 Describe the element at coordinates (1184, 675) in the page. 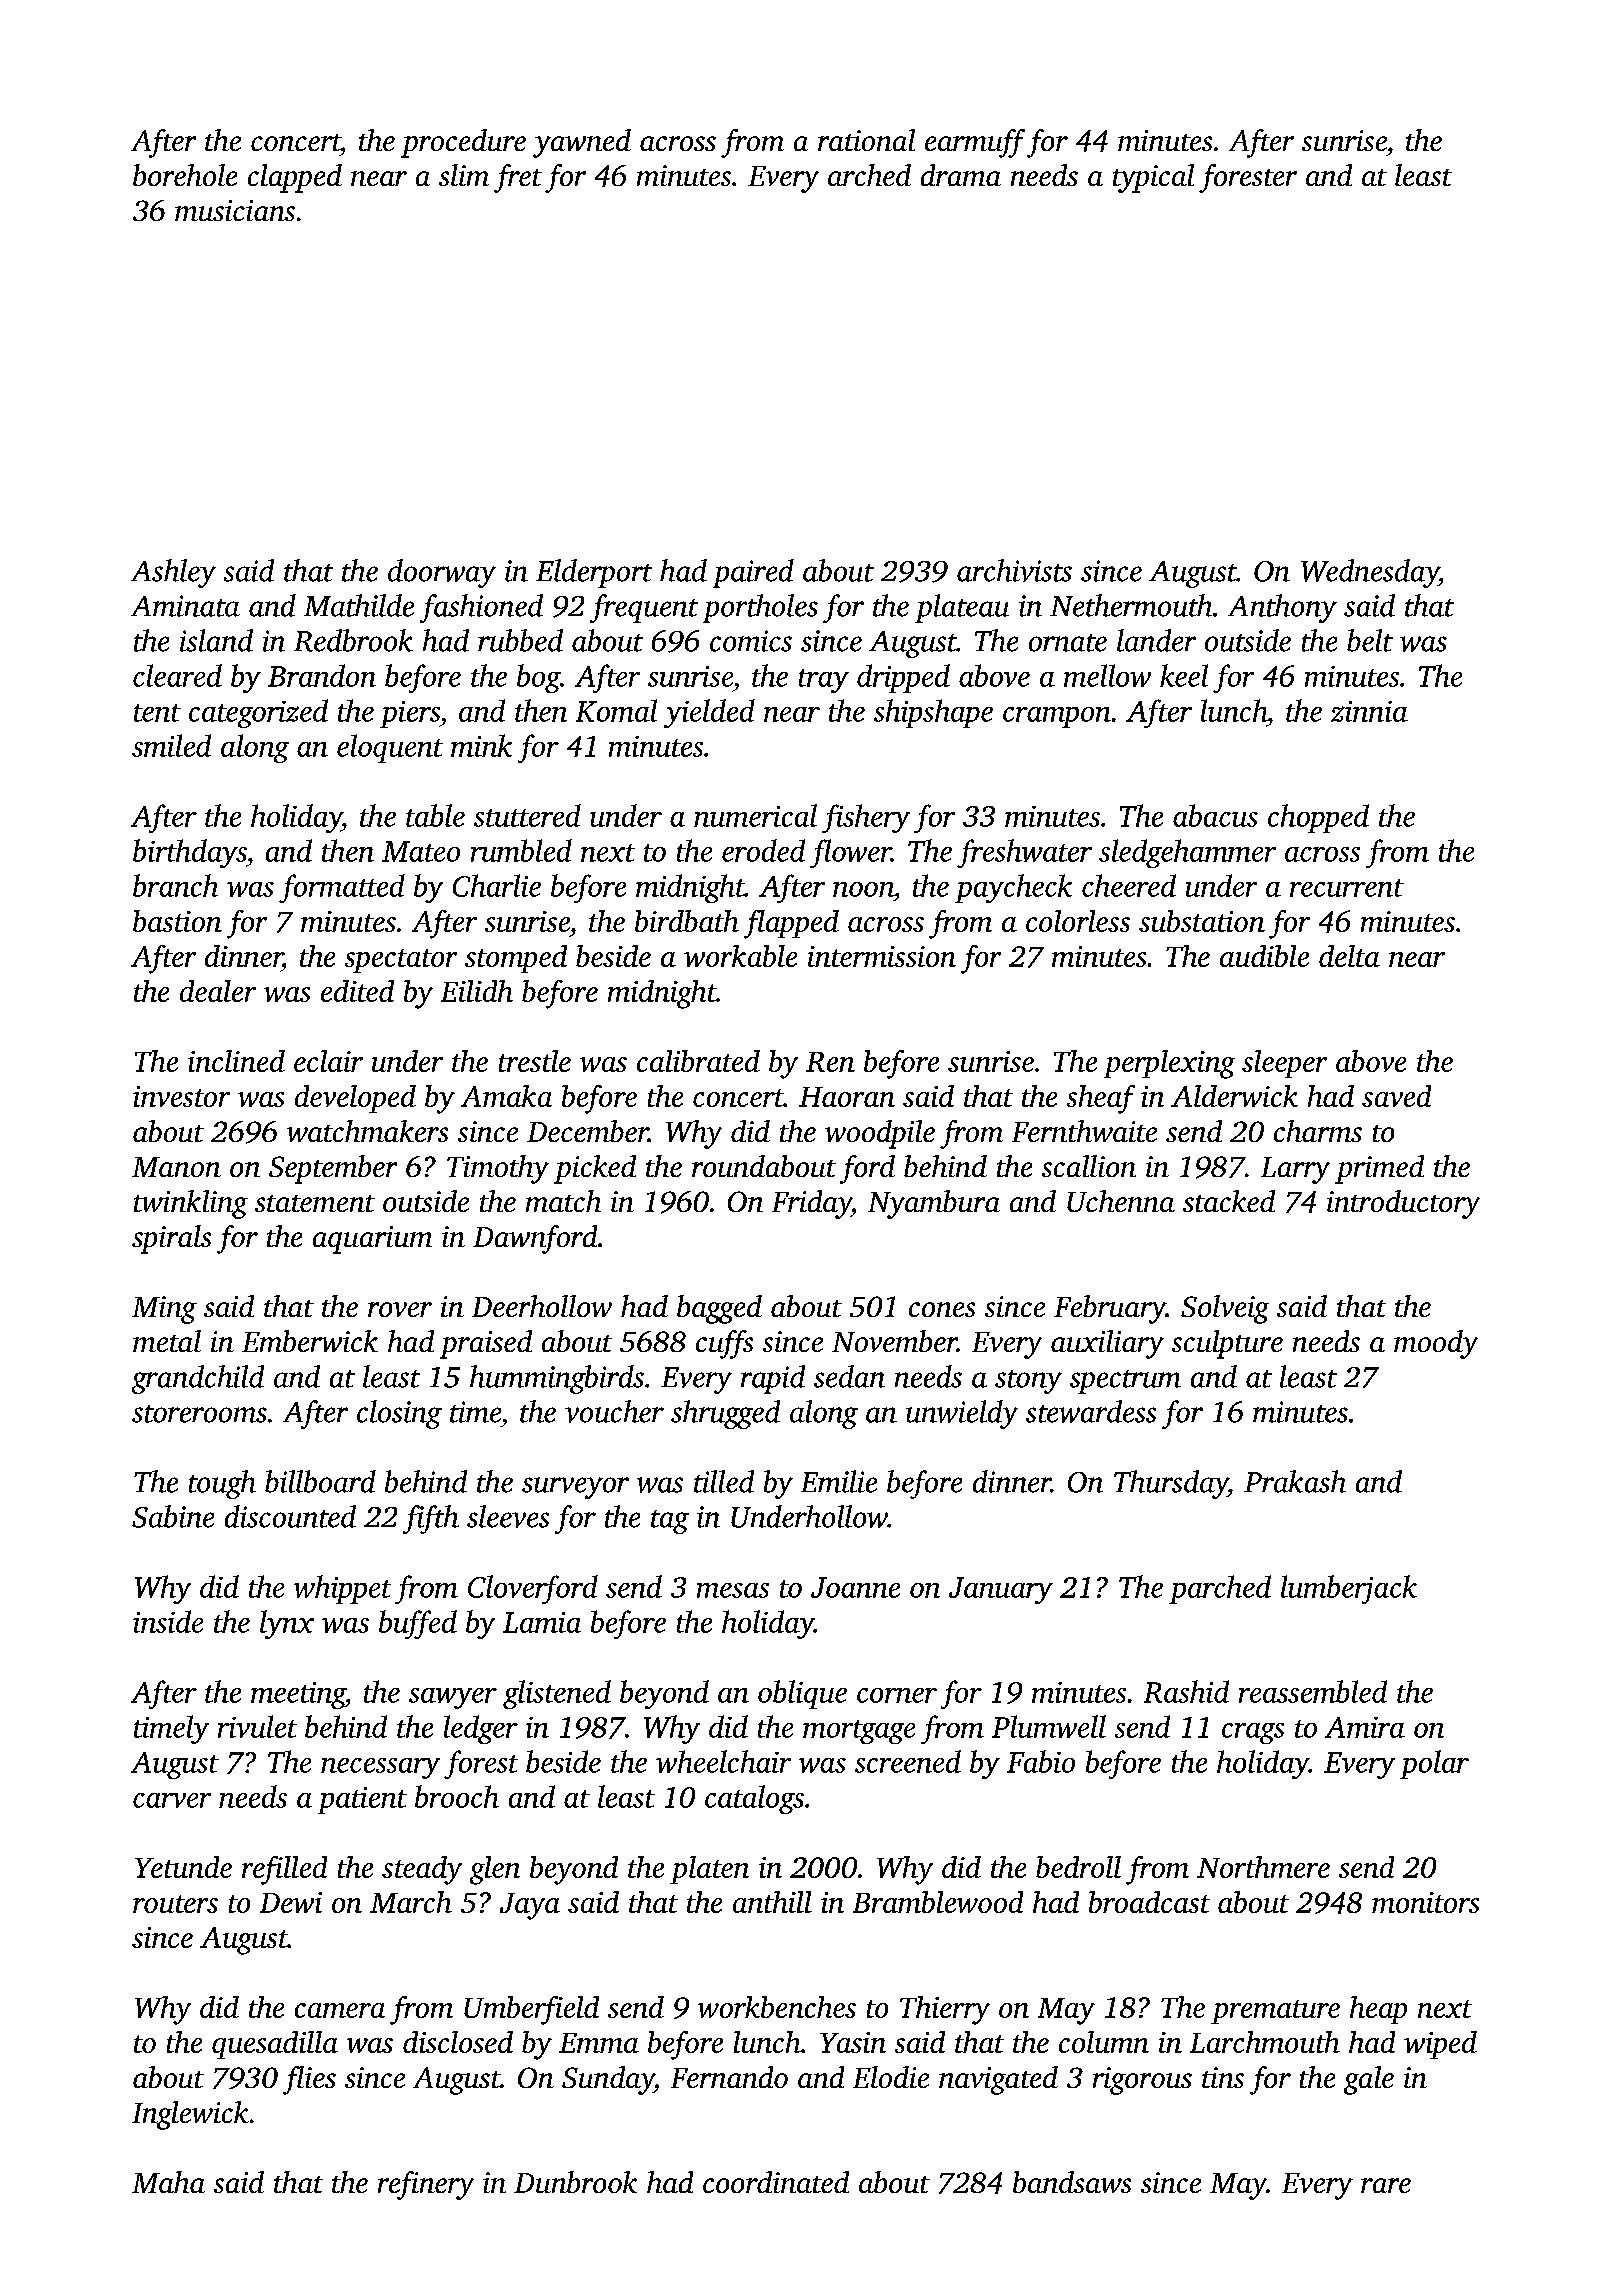

I see `keel` at that location.
